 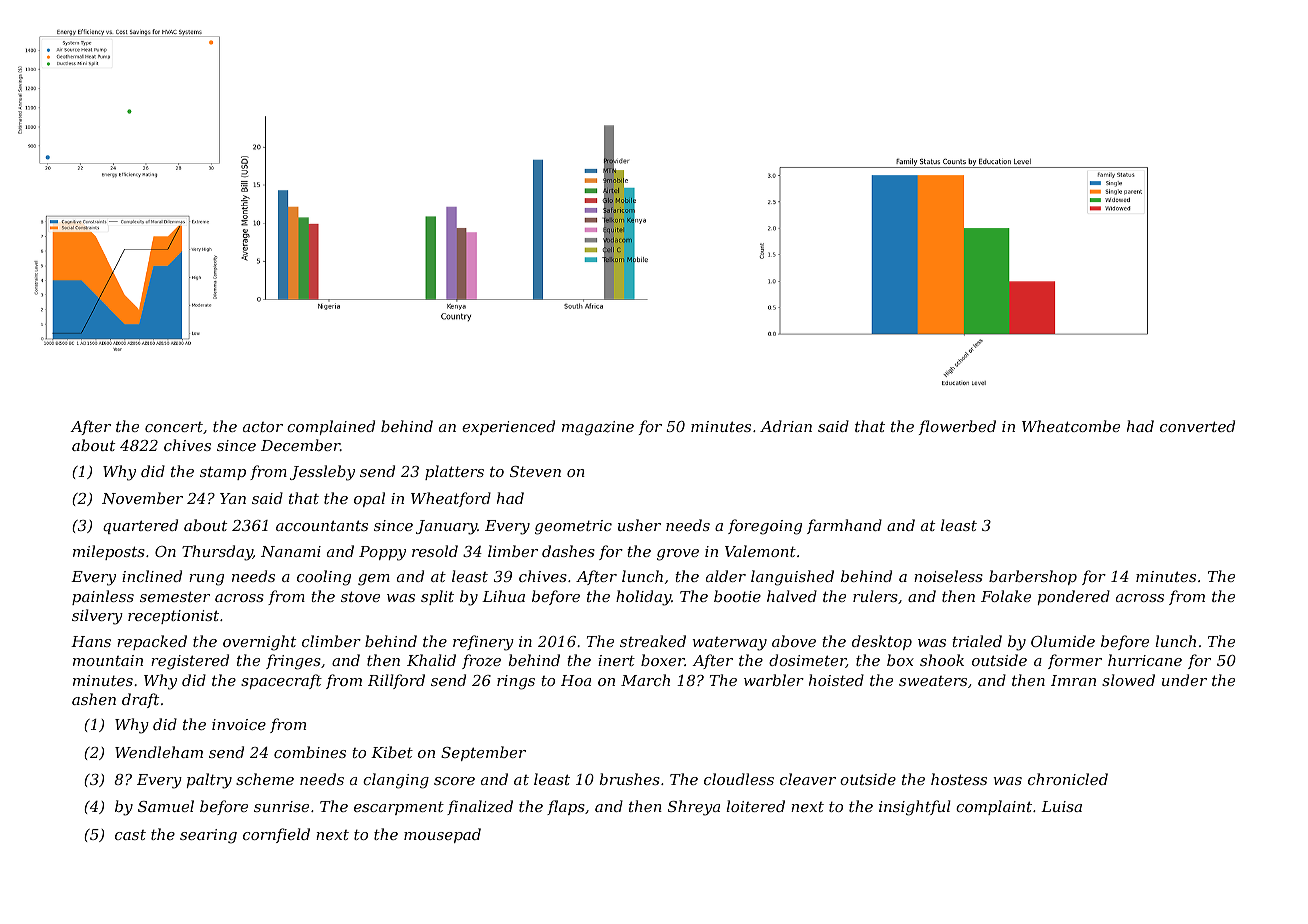 I want to click on Shreya, so click(x=694, y=808).
